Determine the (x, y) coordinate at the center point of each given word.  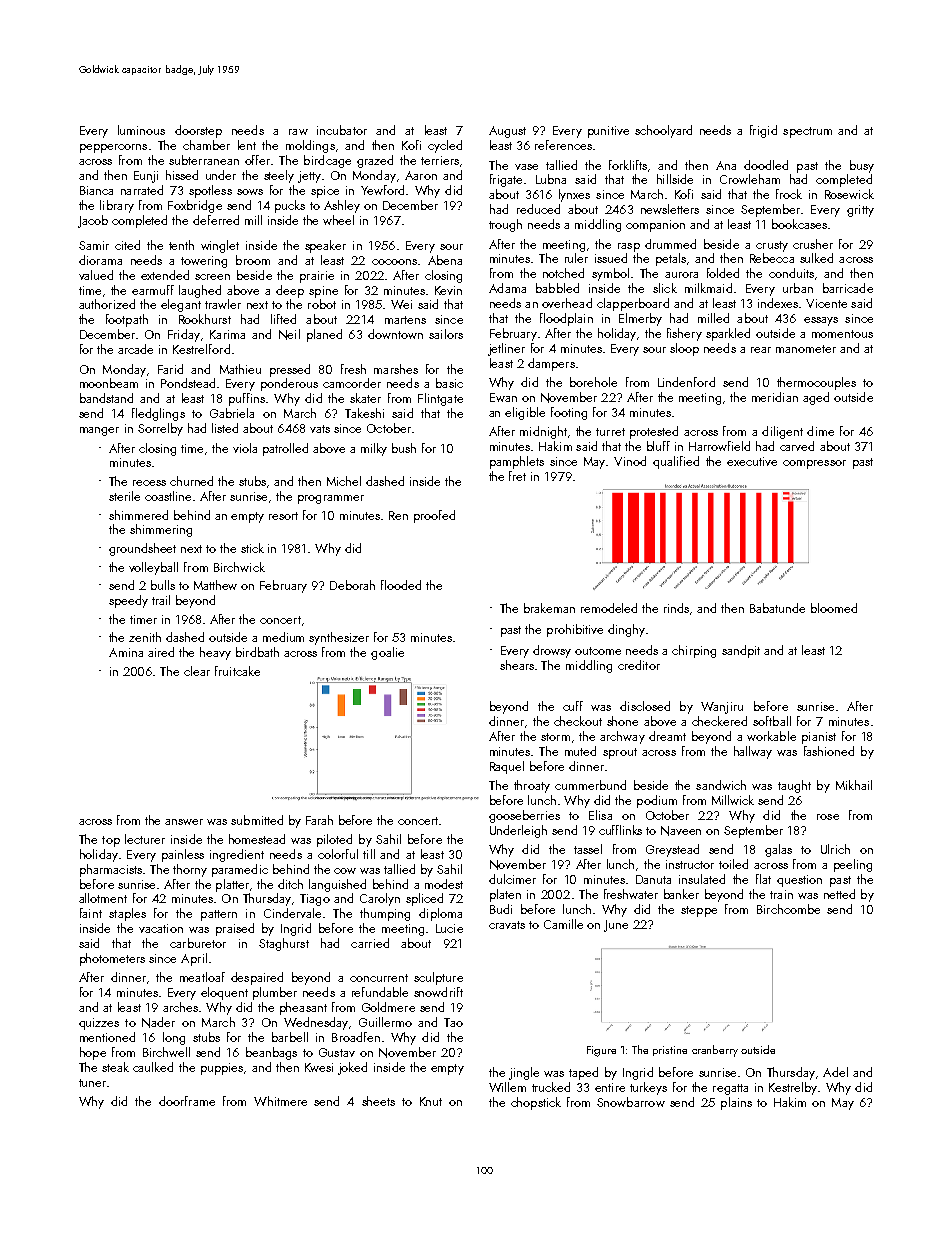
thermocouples (816, 383)
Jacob (93, 221)
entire (610, 1087)
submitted (257, 820)
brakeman (549, 608)
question (799, 881)
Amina (126, 652)
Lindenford (686, 382)
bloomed (834, 608)
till (369, 854)
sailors (446, 334)
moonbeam (109, 383)
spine (323, 292)
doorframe (187, 1101)
